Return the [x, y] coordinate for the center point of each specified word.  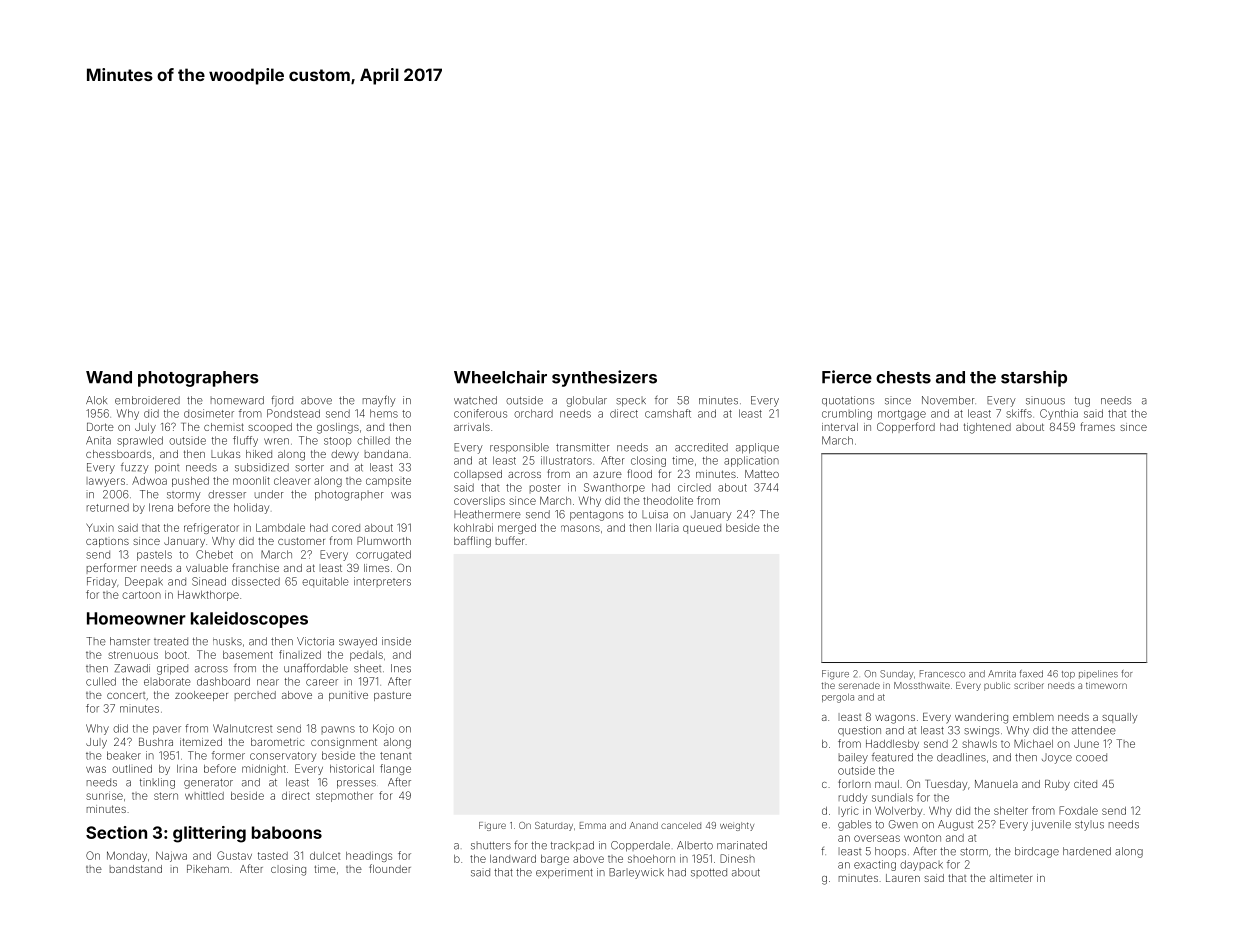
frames [1097, 426]
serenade [859, 685]
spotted [709, 873]
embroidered [147, 400]
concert [126, 695]
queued [702, 529]
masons [580, 528]
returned [108, 507]
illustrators [566, 460]
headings [369, 856]
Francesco [942, 674]
